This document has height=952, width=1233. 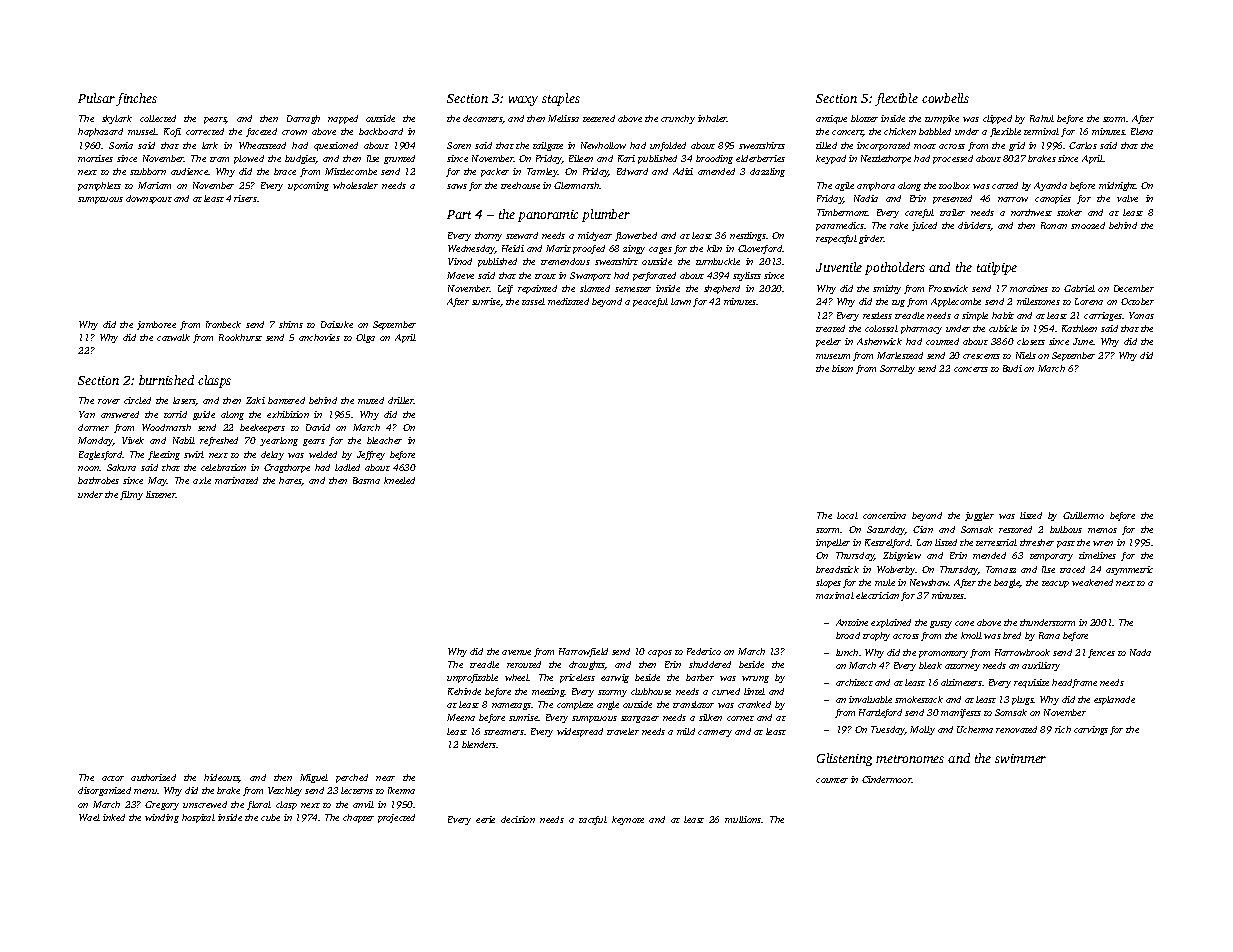 What do you see at coordinates (148, 171) in the document?
I see `stubborn` at bounding box center [148, 171].
